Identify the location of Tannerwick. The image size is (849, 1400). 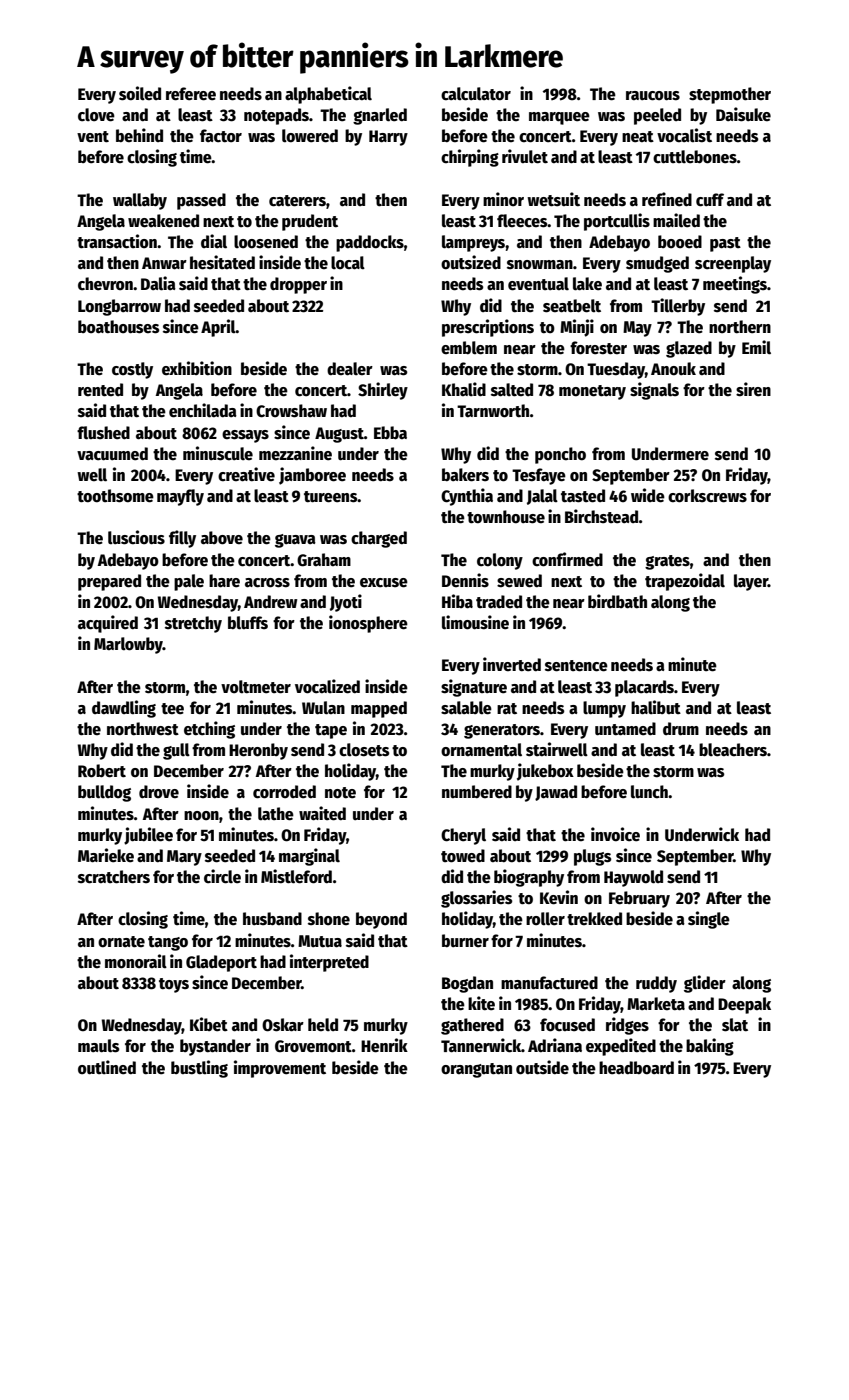
(481, 1045).
